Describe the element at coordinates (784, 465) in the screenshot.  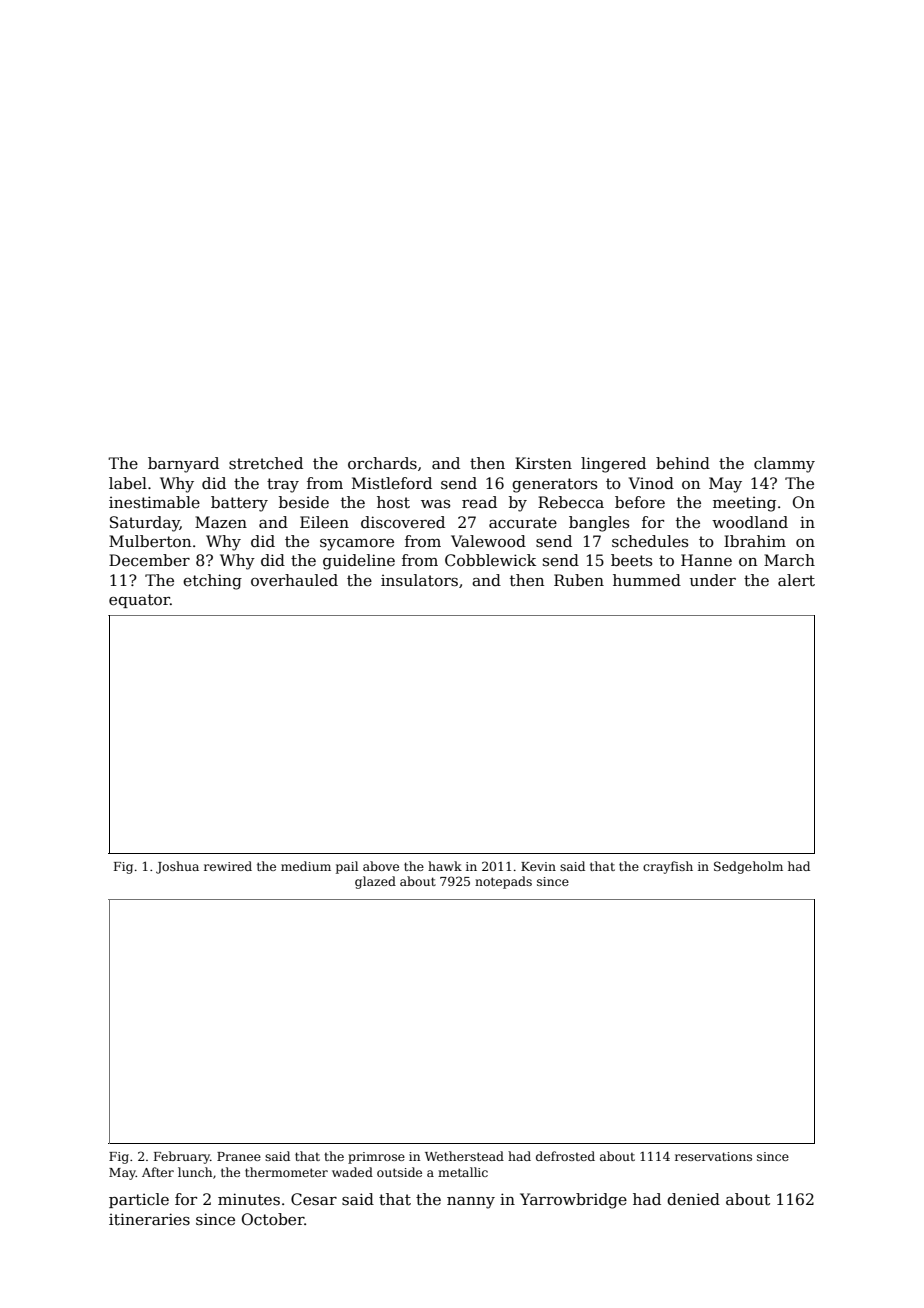
I see `clammy` at that location.
